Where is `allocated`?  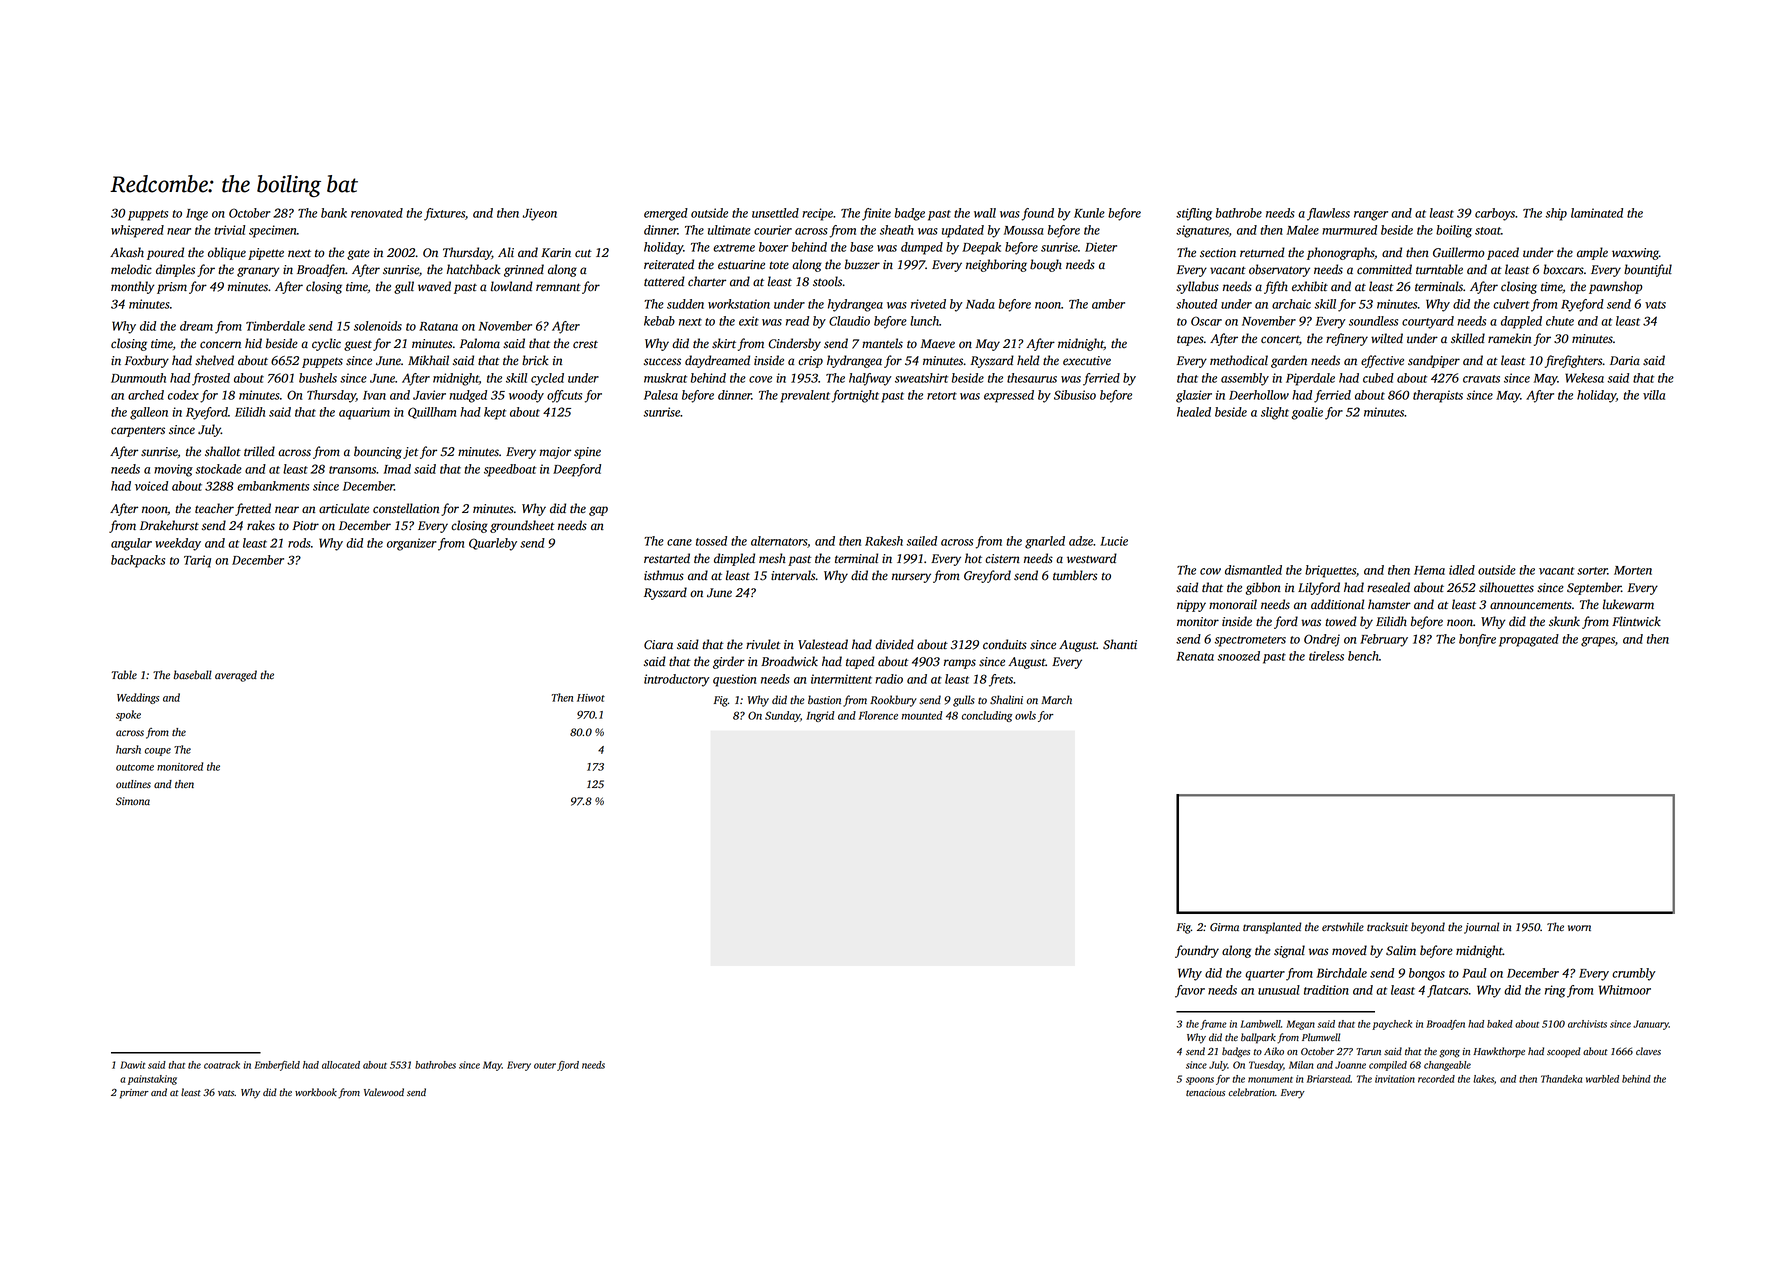
allocated is located at coordinates (341, 1065).
